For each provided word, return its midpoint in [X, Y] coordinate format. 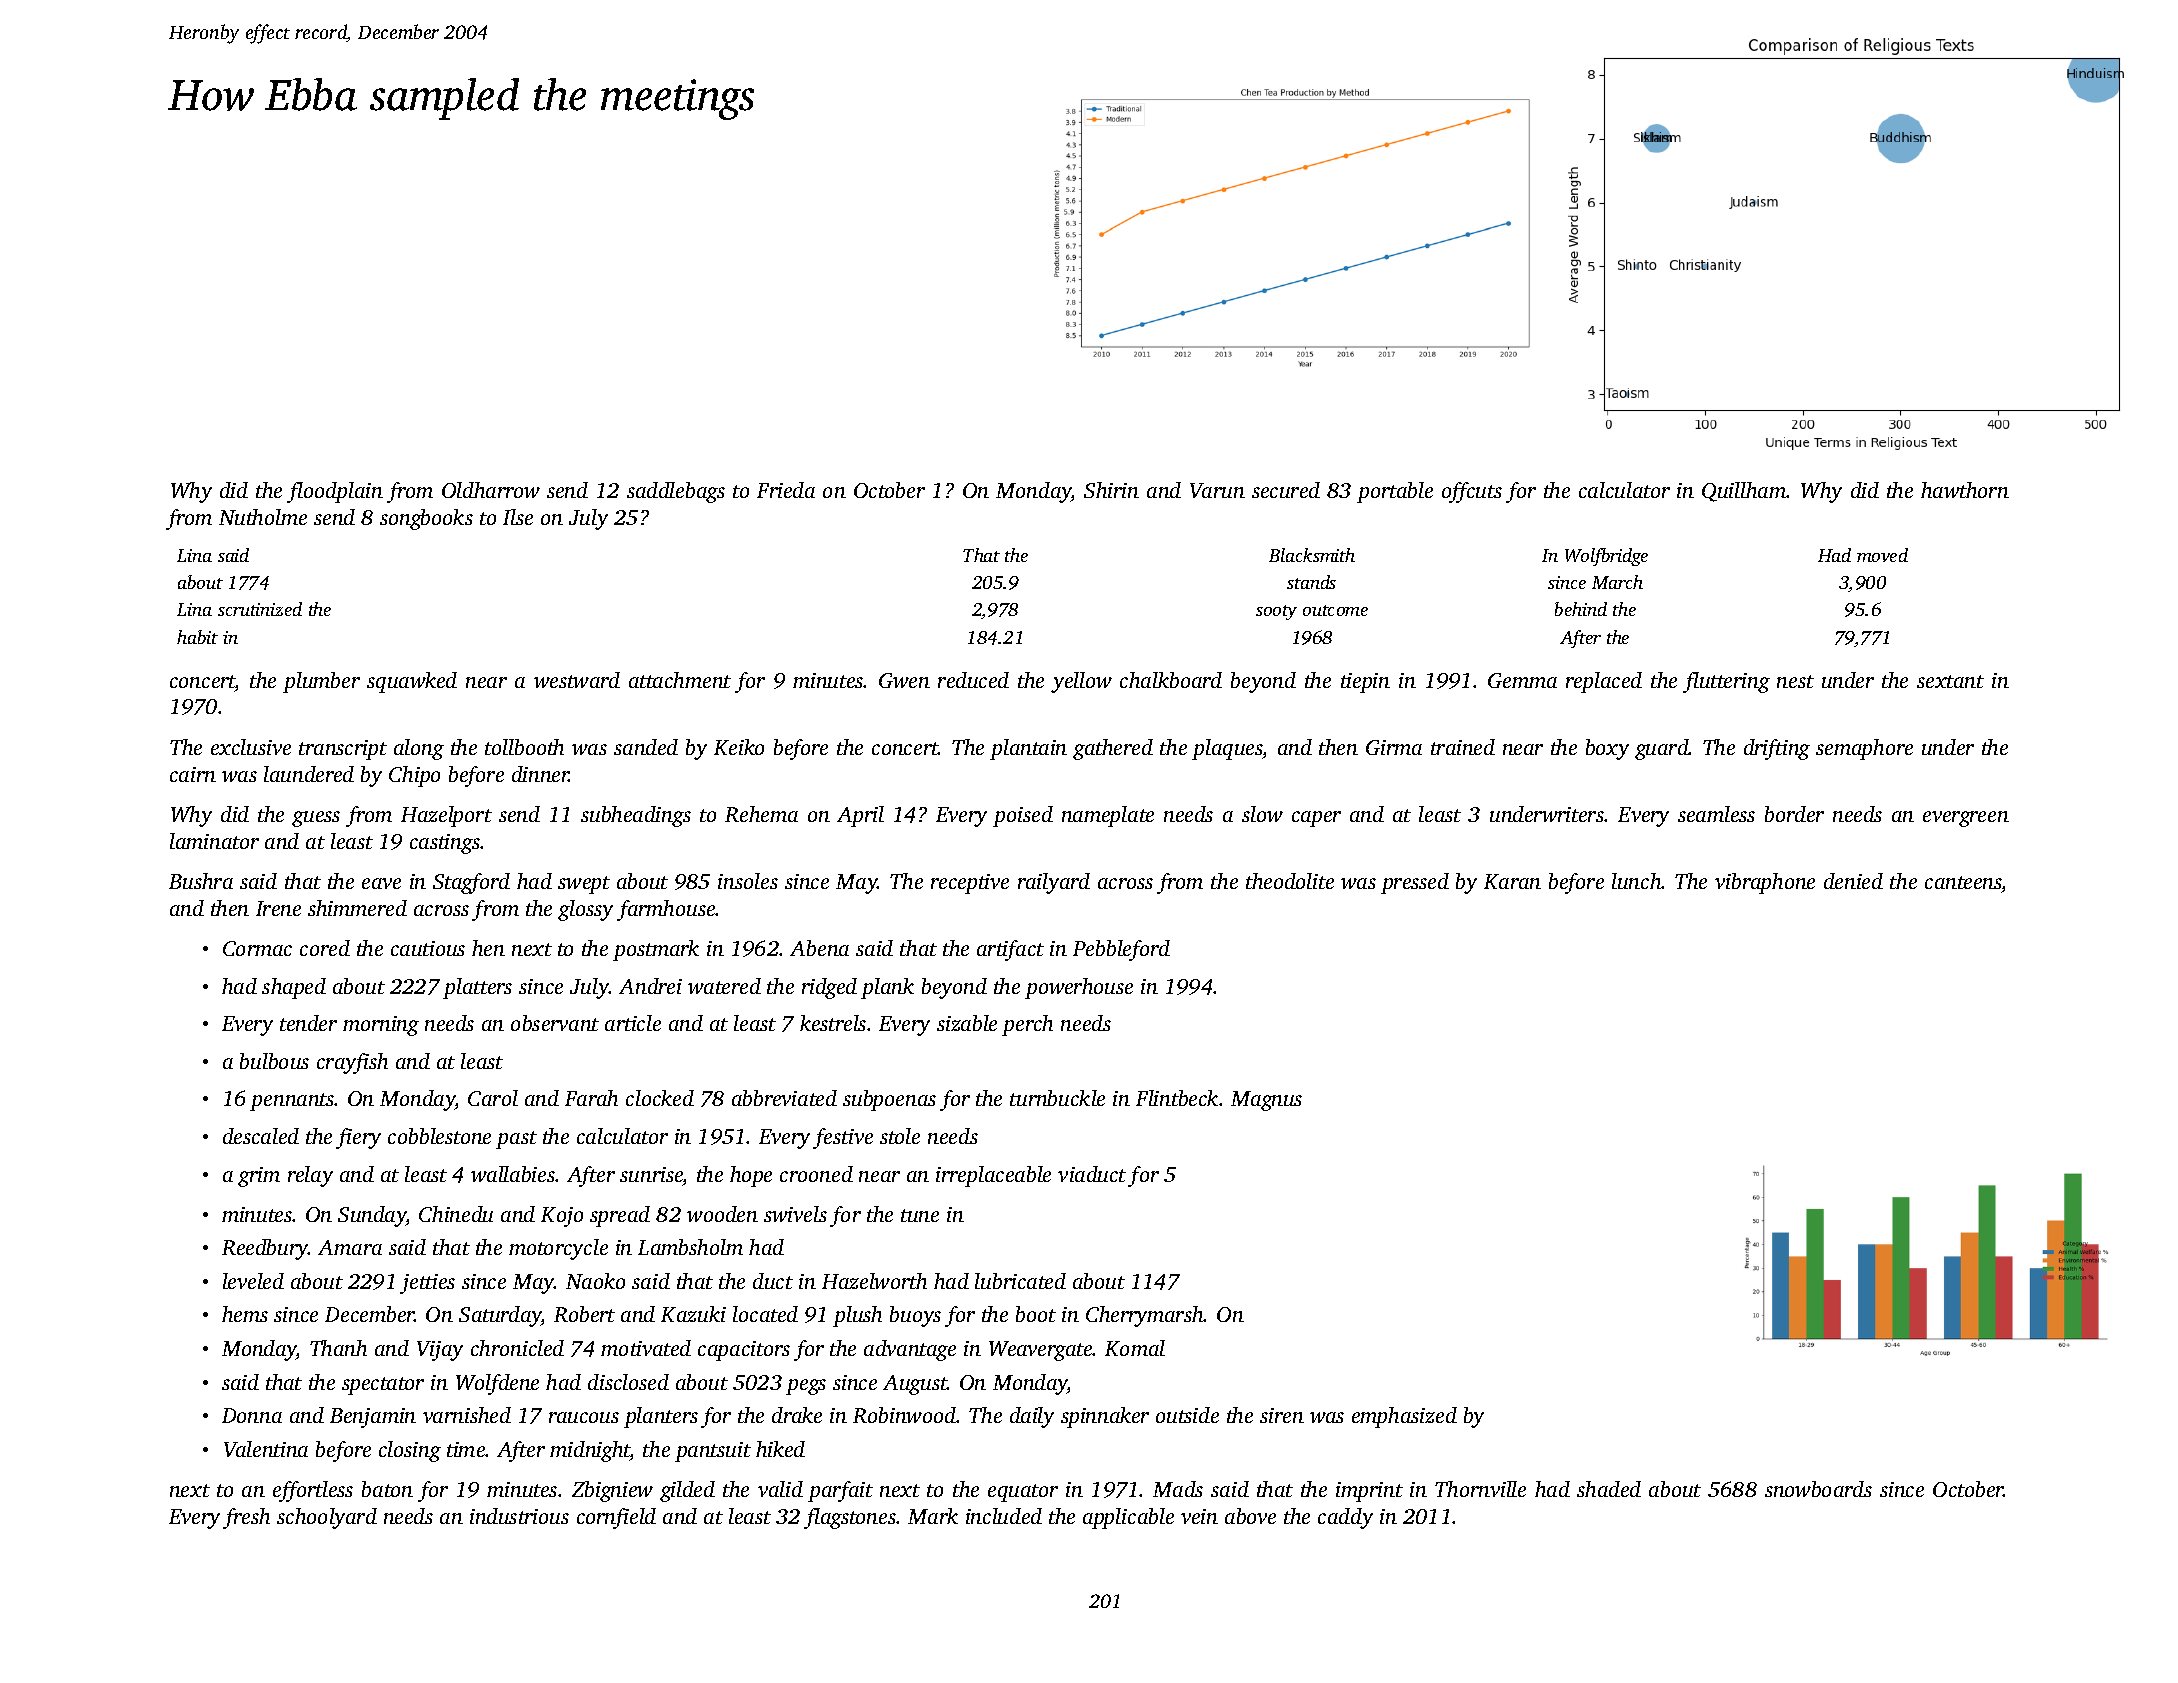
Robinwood [904, 1415]
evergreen [1966, 819]
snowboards [1818, 1489]
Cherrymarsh [1145, 1316]
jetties [427, 1284]
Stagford [471, 883]
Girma [1394, 747]
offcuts [1472, 492]
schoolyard [327, 1518]
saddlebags [676, 492]
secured [1286, 490]
